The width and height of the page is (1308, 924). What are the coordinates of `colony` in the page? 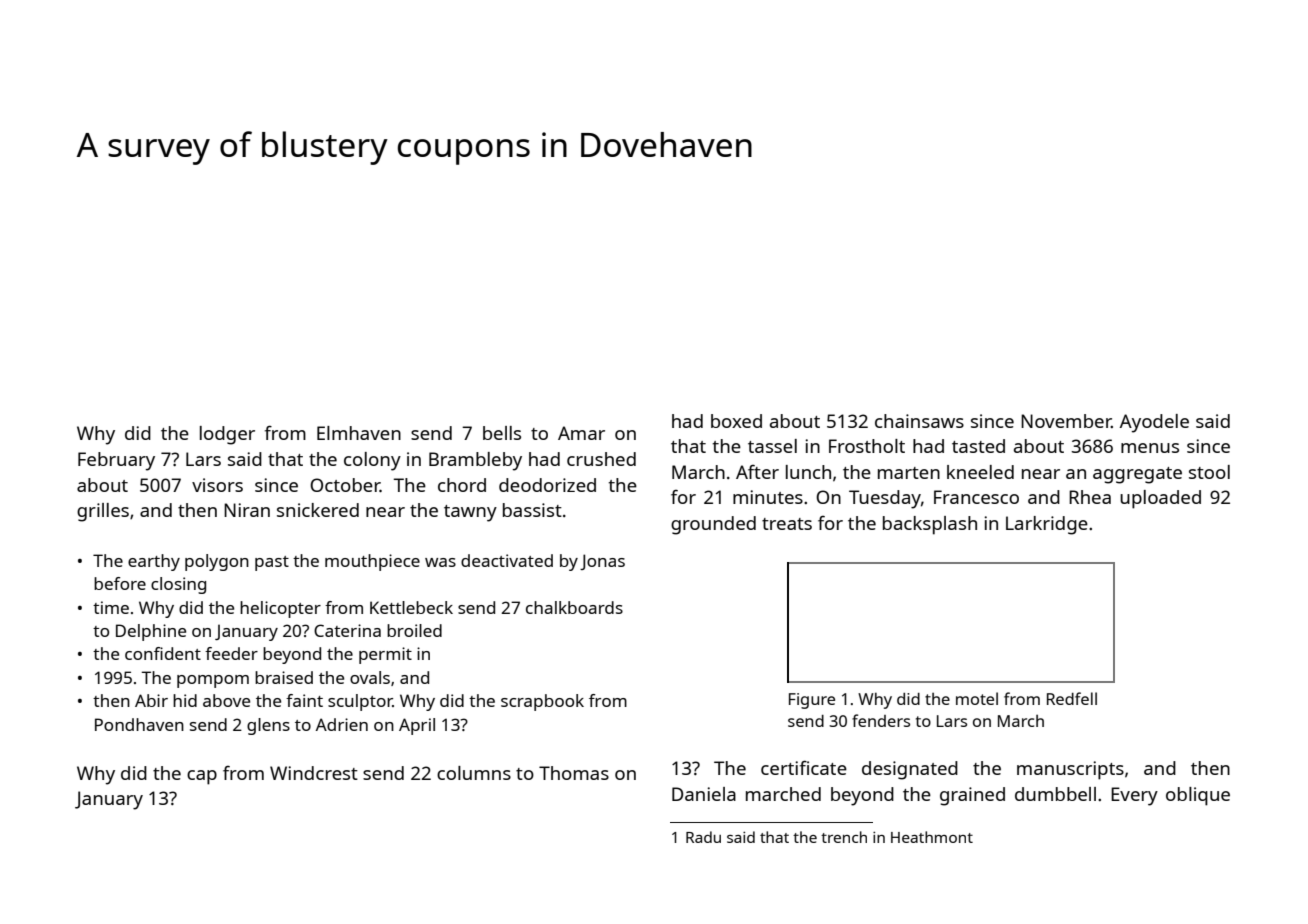 It's located at (372, 461).
